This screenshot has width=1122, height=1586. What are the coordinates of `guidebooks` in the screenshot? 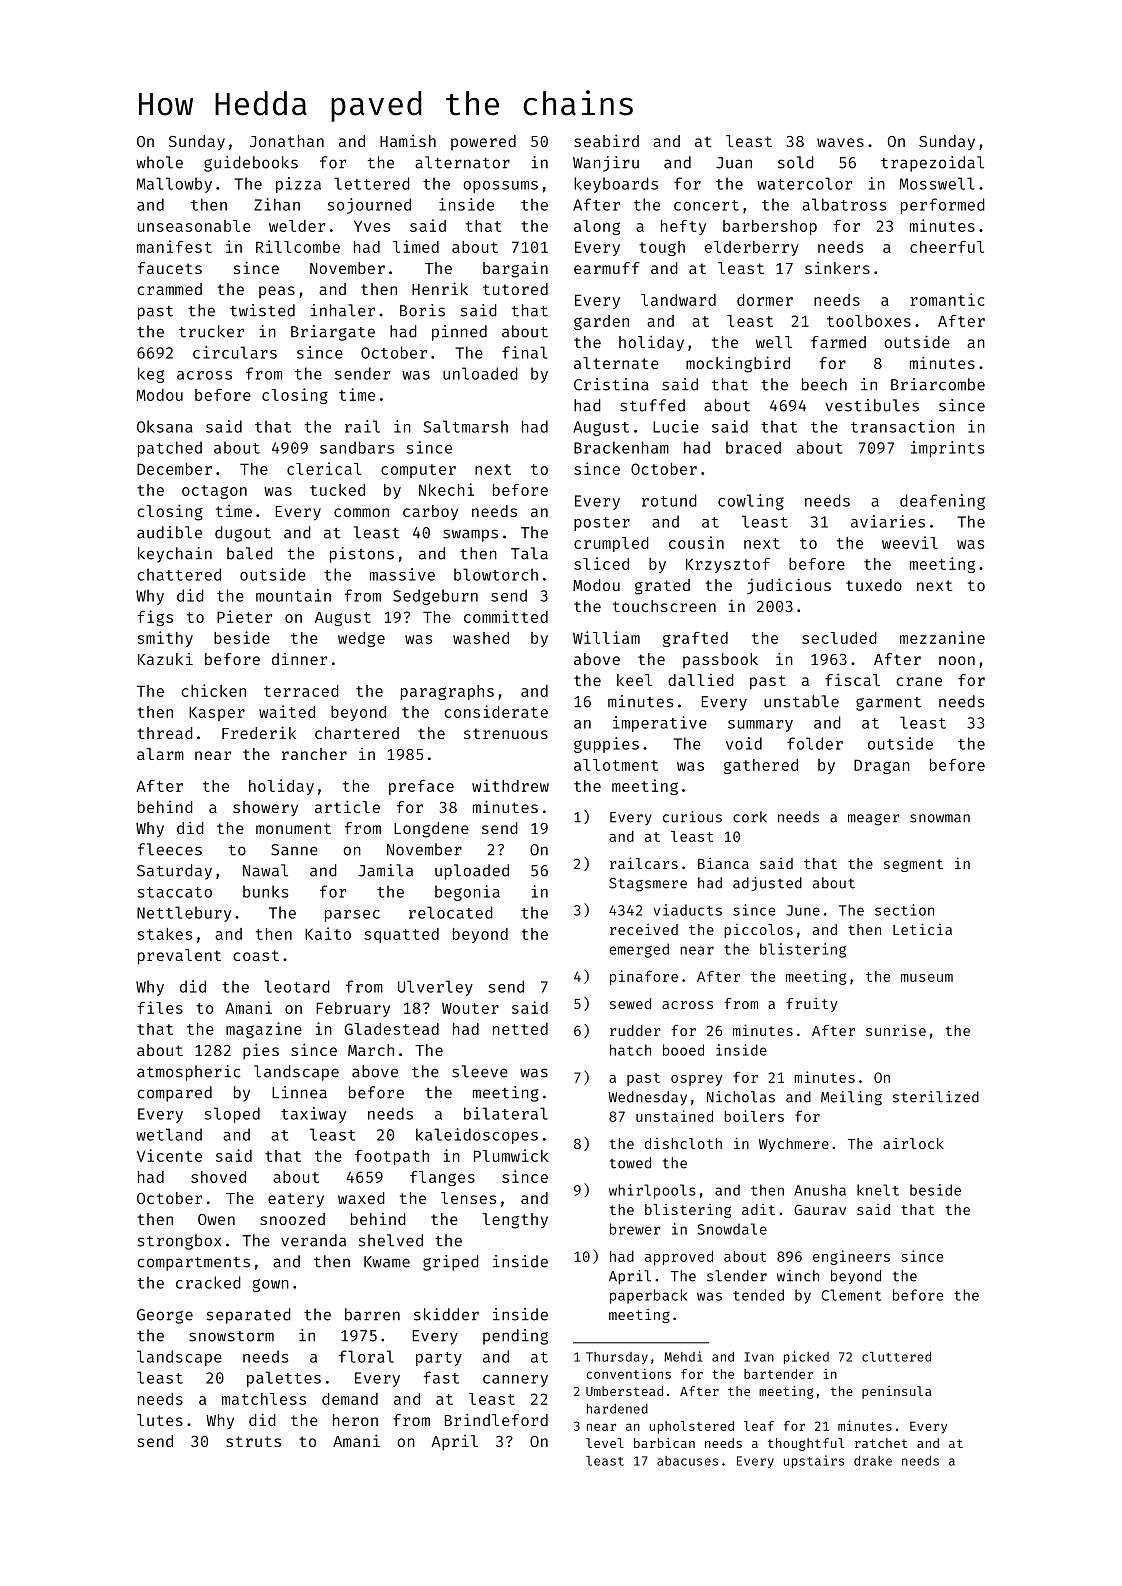 It's located at (251, 164).
